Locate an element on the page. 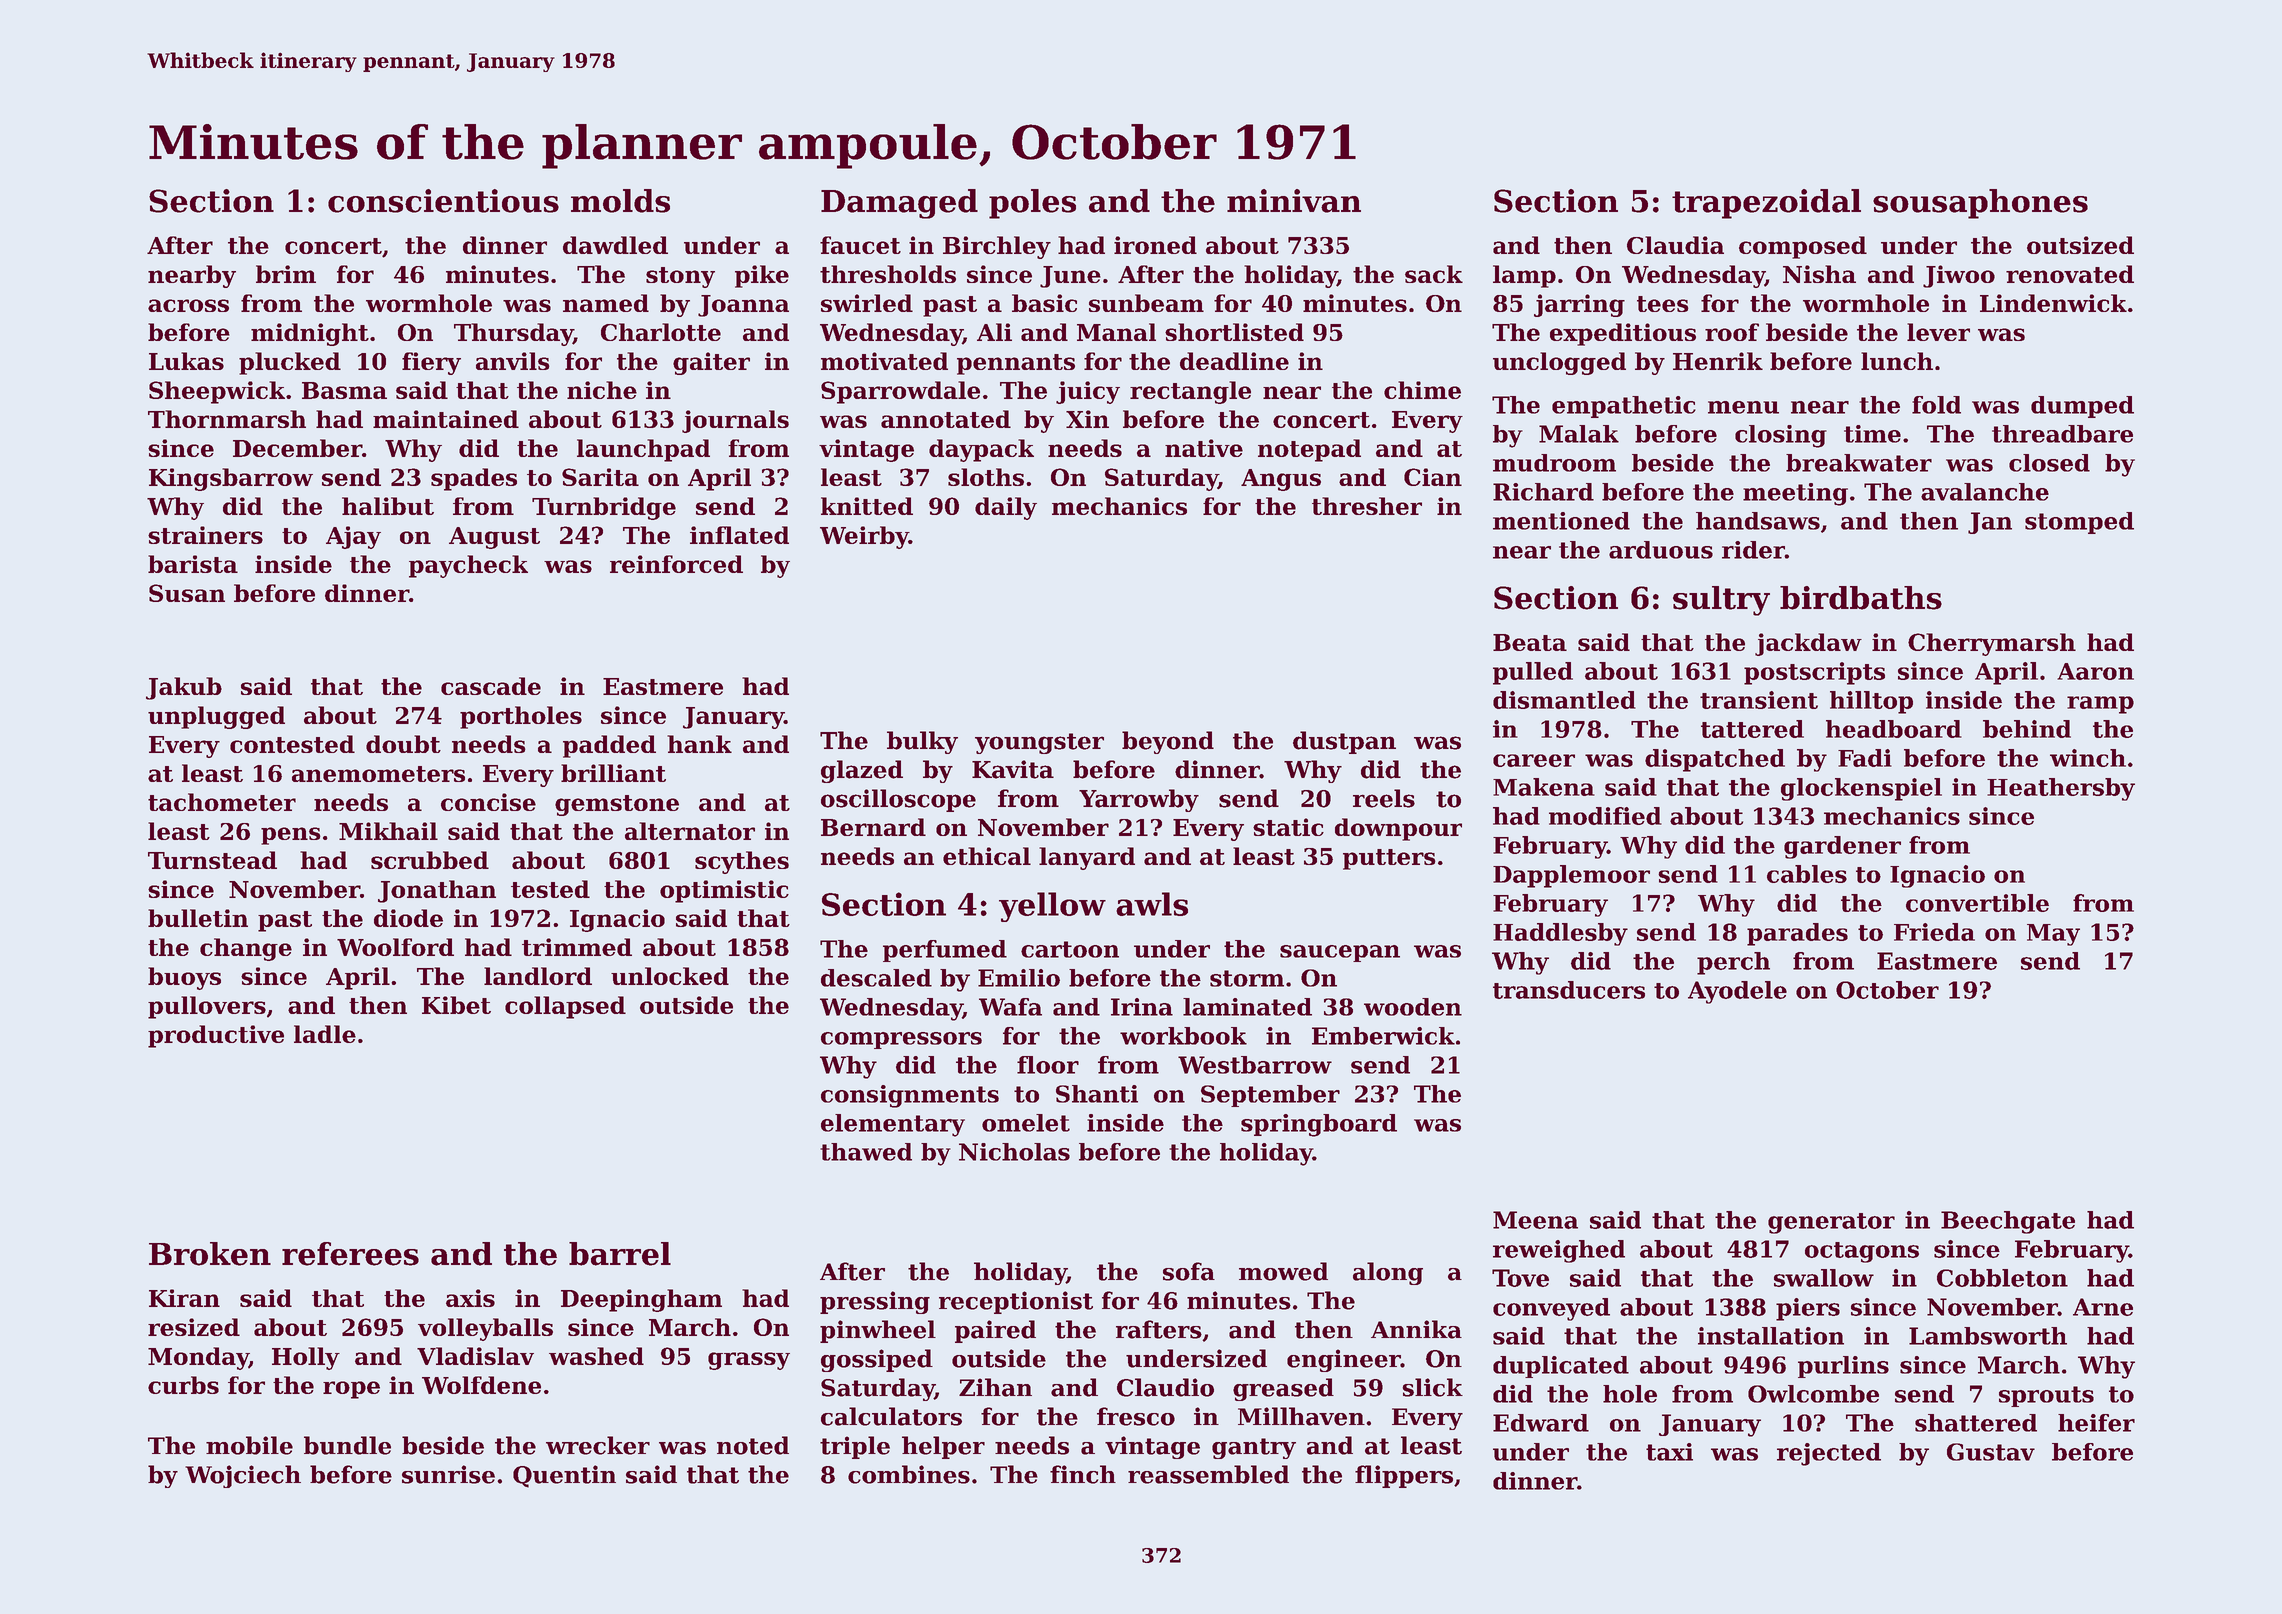 This image has width=2282, height=1614. Thornmarsh is located at coordinates (227, 419).
